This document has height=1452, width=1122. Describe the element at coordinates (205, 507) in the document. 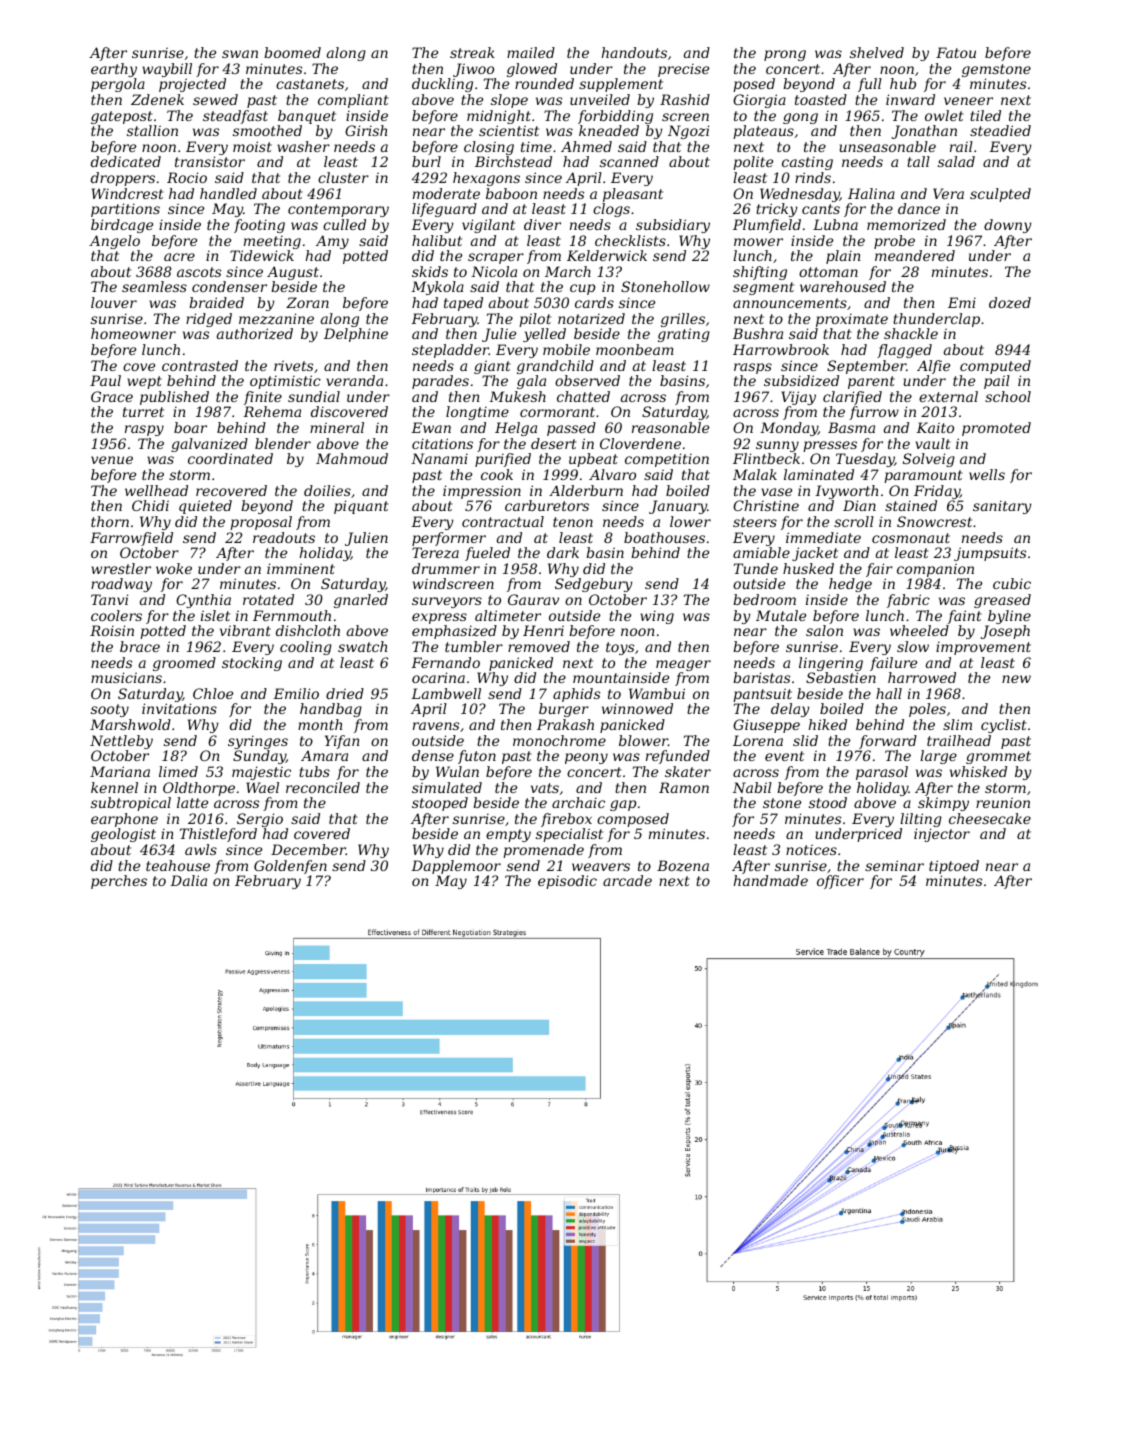

I see `quieted` at that location.
